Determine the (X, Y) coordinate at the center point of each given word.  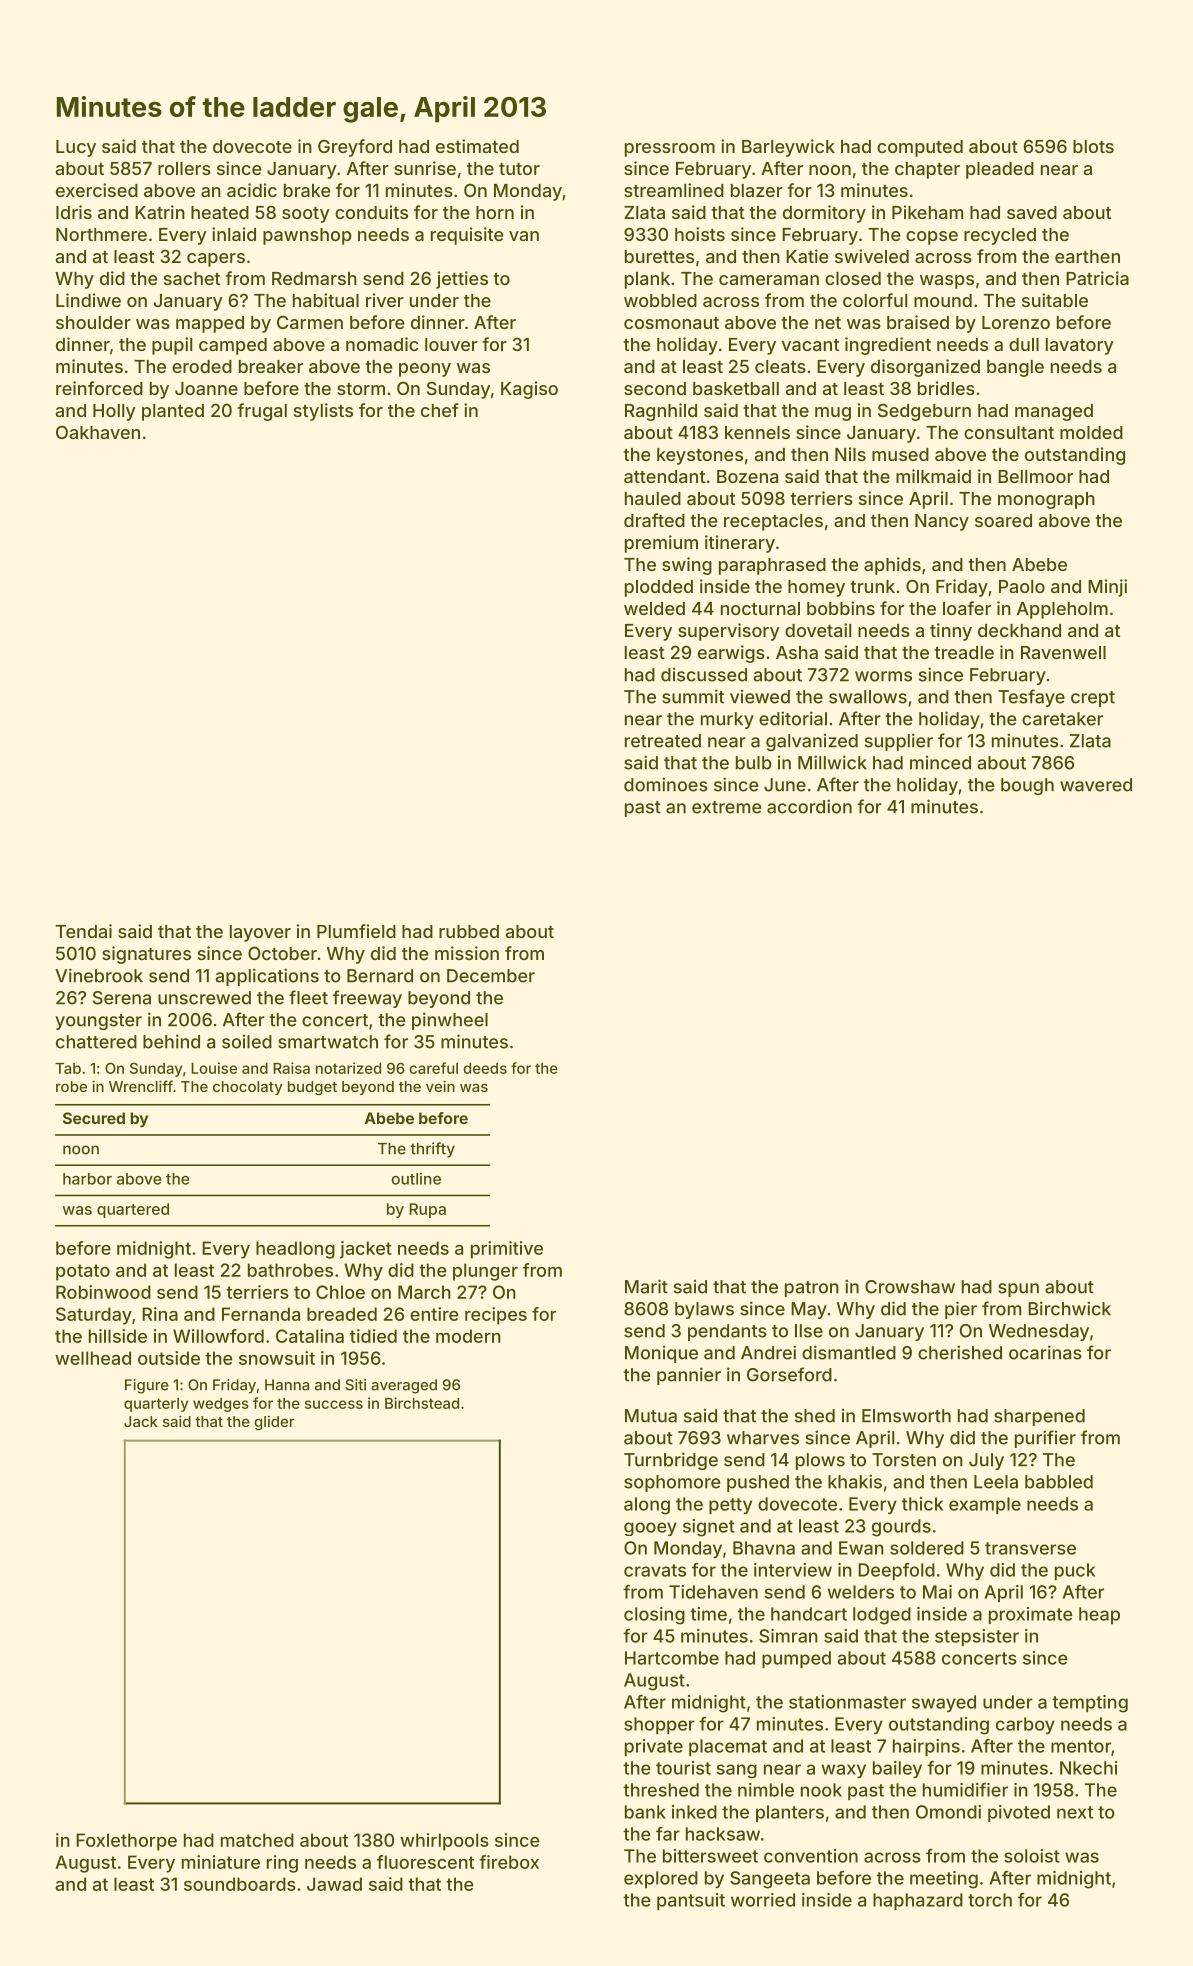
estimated (477, 146)
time (708, 1614)
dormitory (824, 214)
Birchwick (1069, 1308)
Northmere (101, 234)
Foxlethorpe (126, 1842)
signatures (146, 955)
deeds (485, 1068)
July (986, 1461)
